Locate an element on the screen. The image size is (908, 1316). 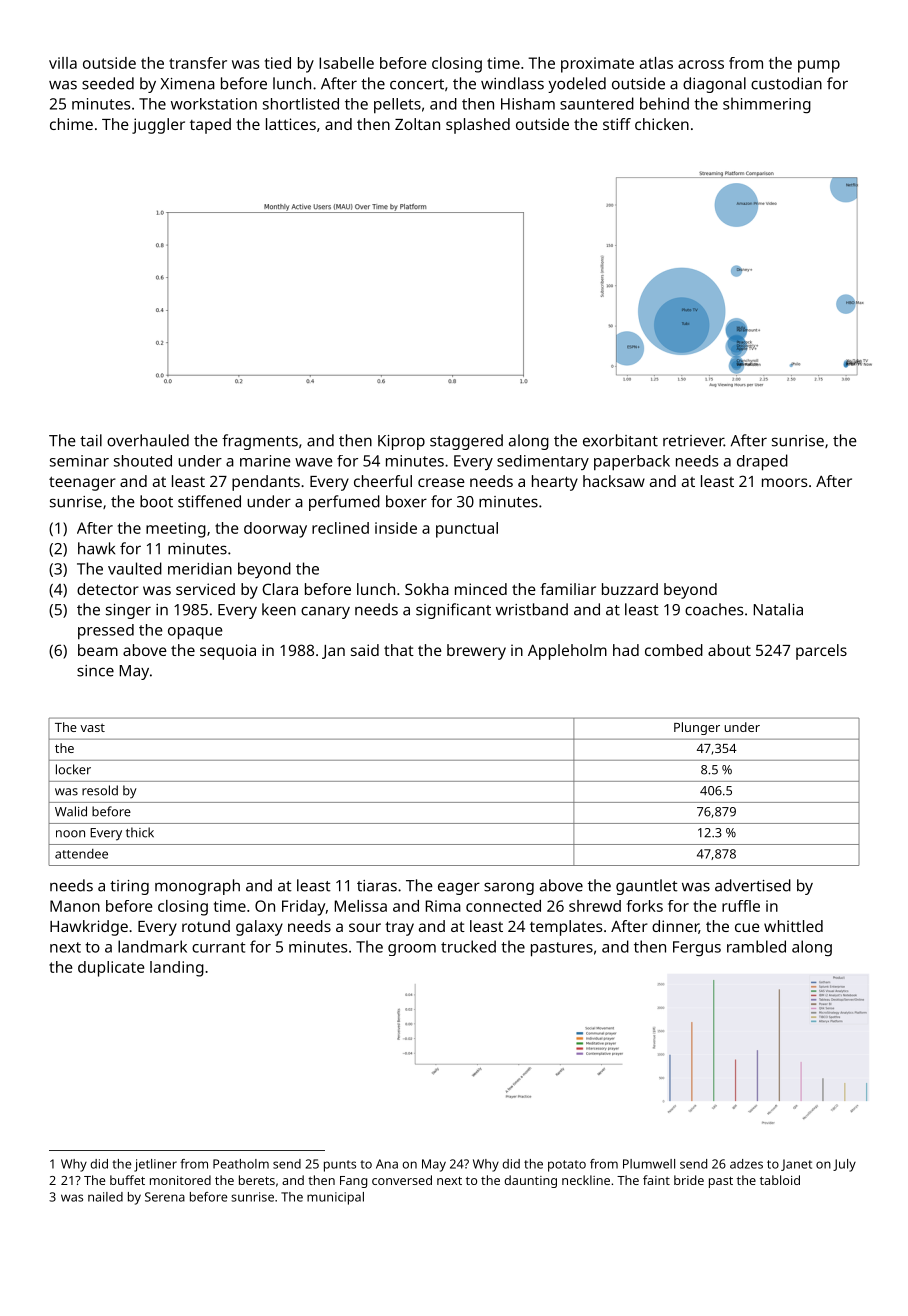
moors is located at coordinates (785, 482).
